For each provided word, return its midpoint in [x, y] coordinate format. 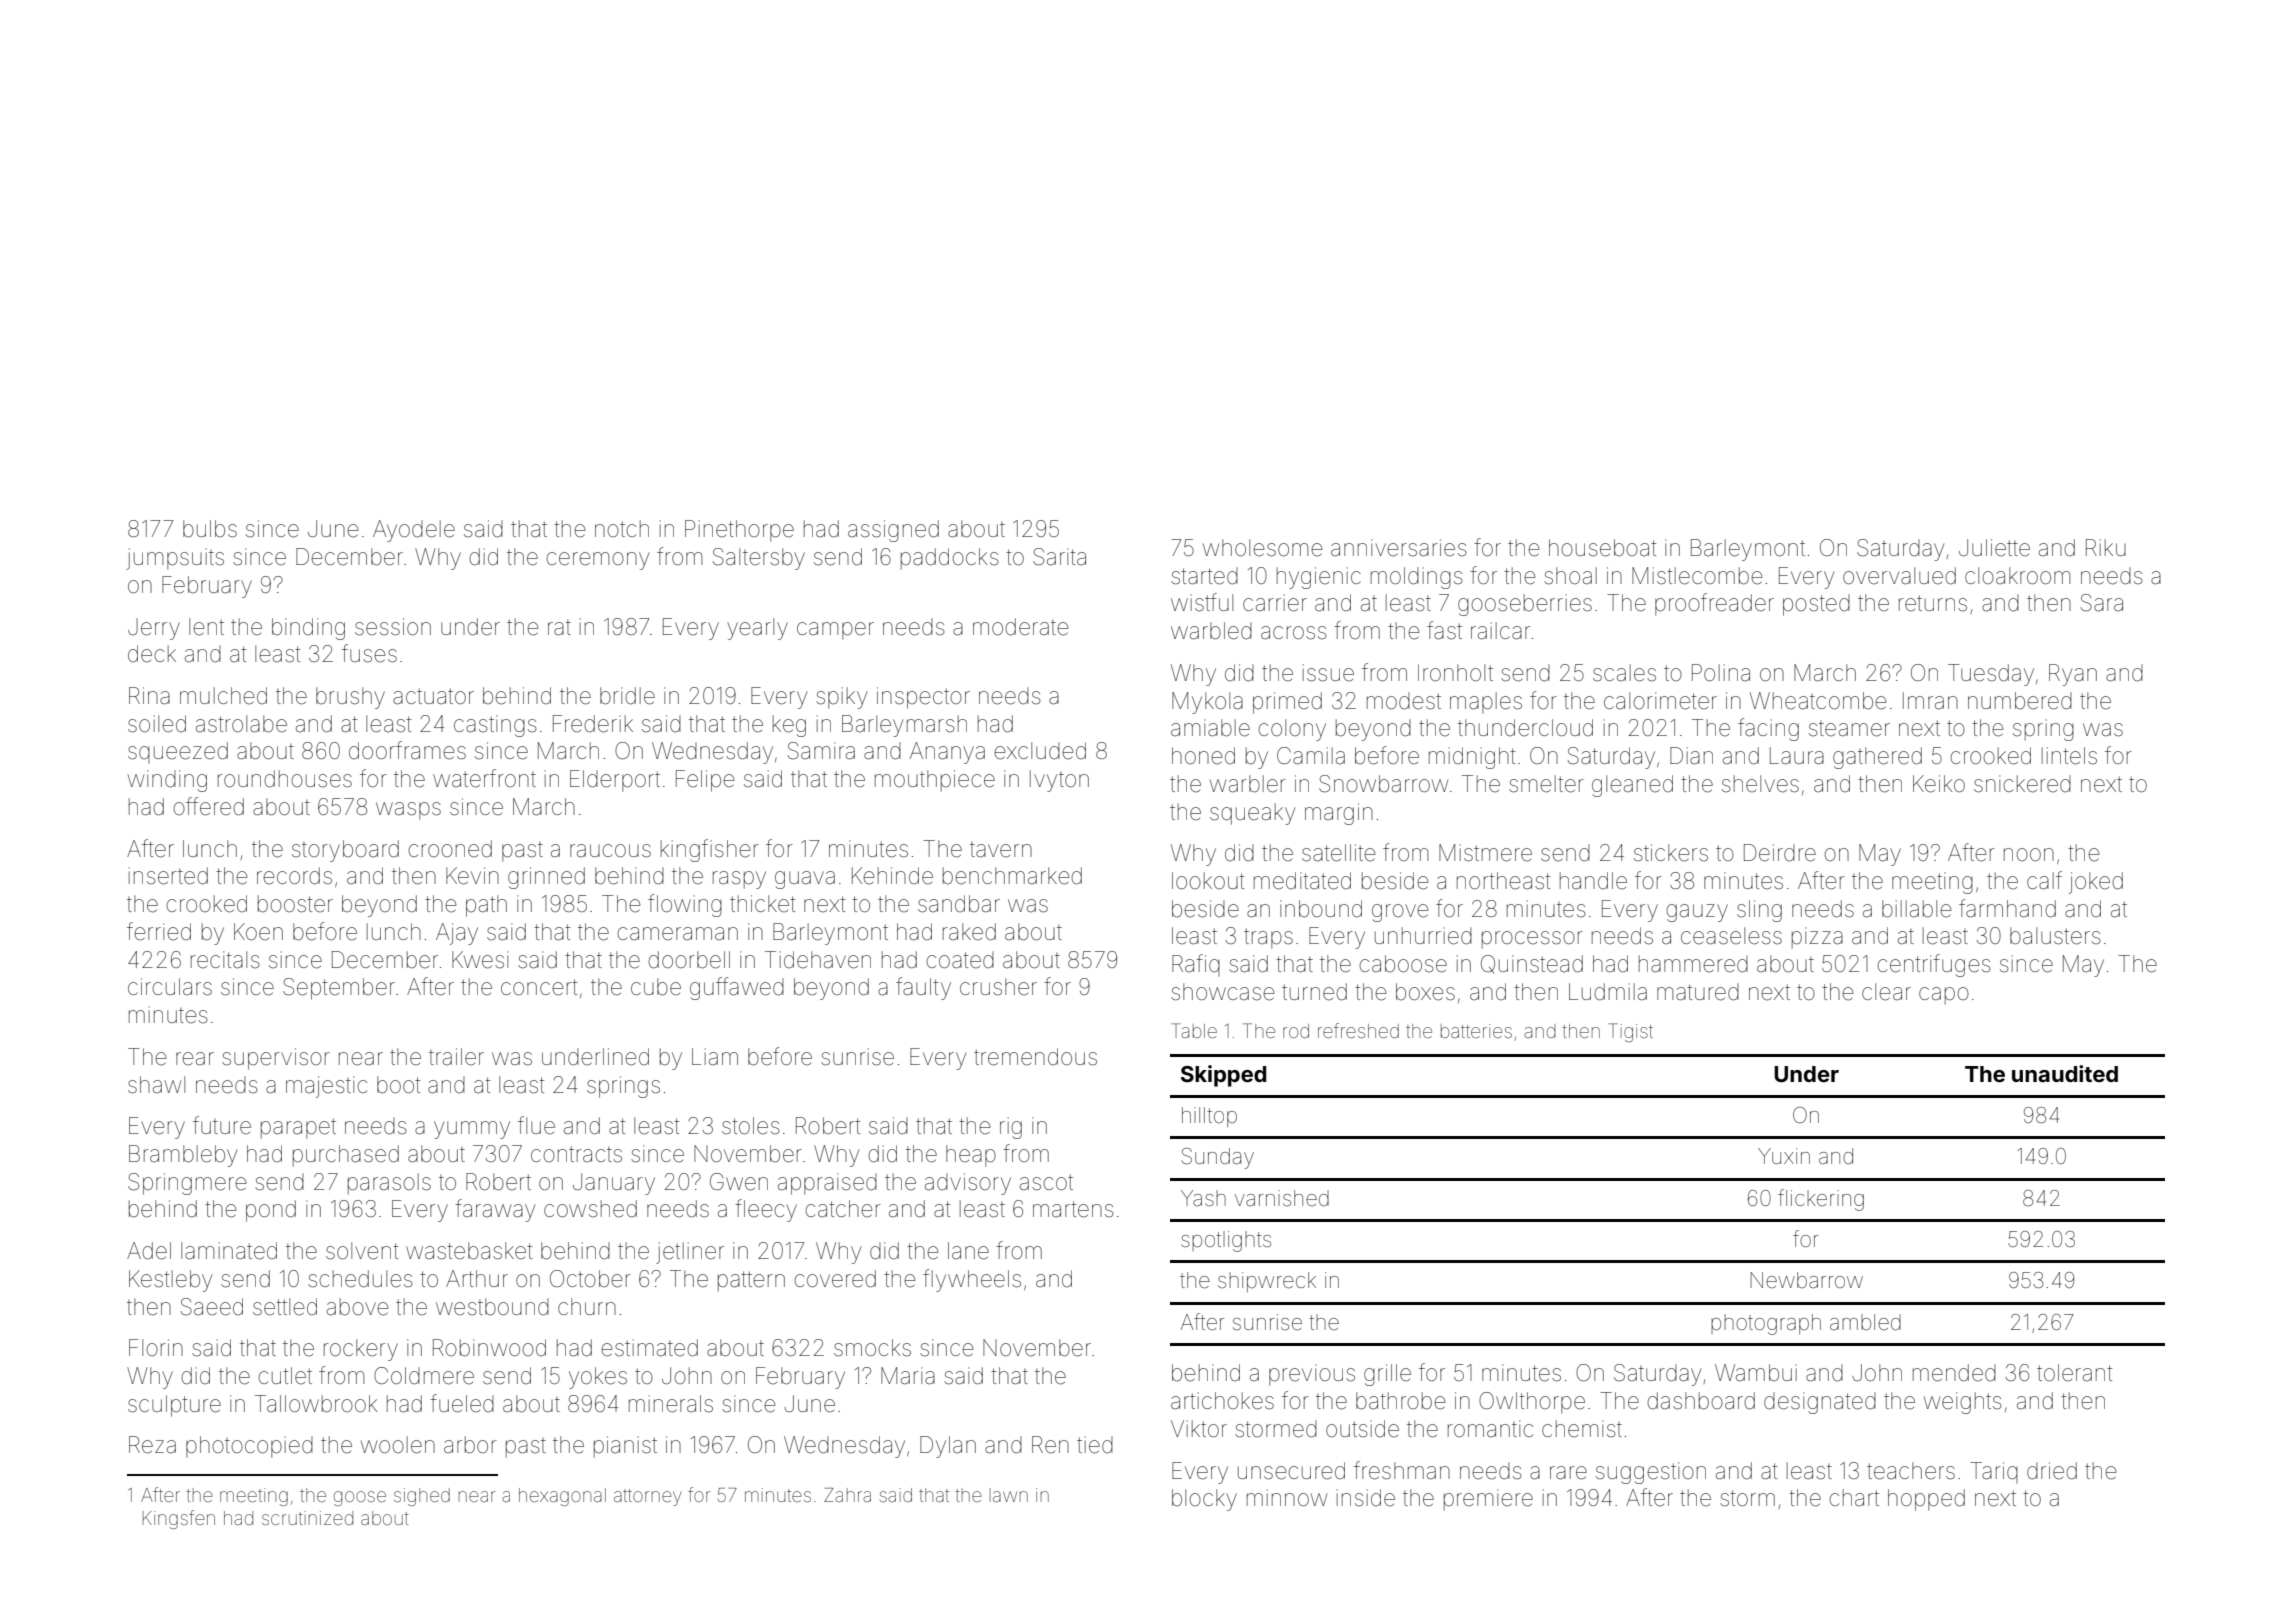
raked [969, 932]
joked [2096, 883]
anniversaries [1399, 548]
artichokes [1222, 1401]
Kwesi [480, 960]
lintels [2069, 756]
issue [1328, 673]
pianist [625, 1447]
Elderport [615, 781]
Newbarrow [1806, 1280]
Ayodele [414, 531]
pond [271, 1211]
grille [1387, 1375]
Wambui [1756, 1373]
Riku [2106, 547]
